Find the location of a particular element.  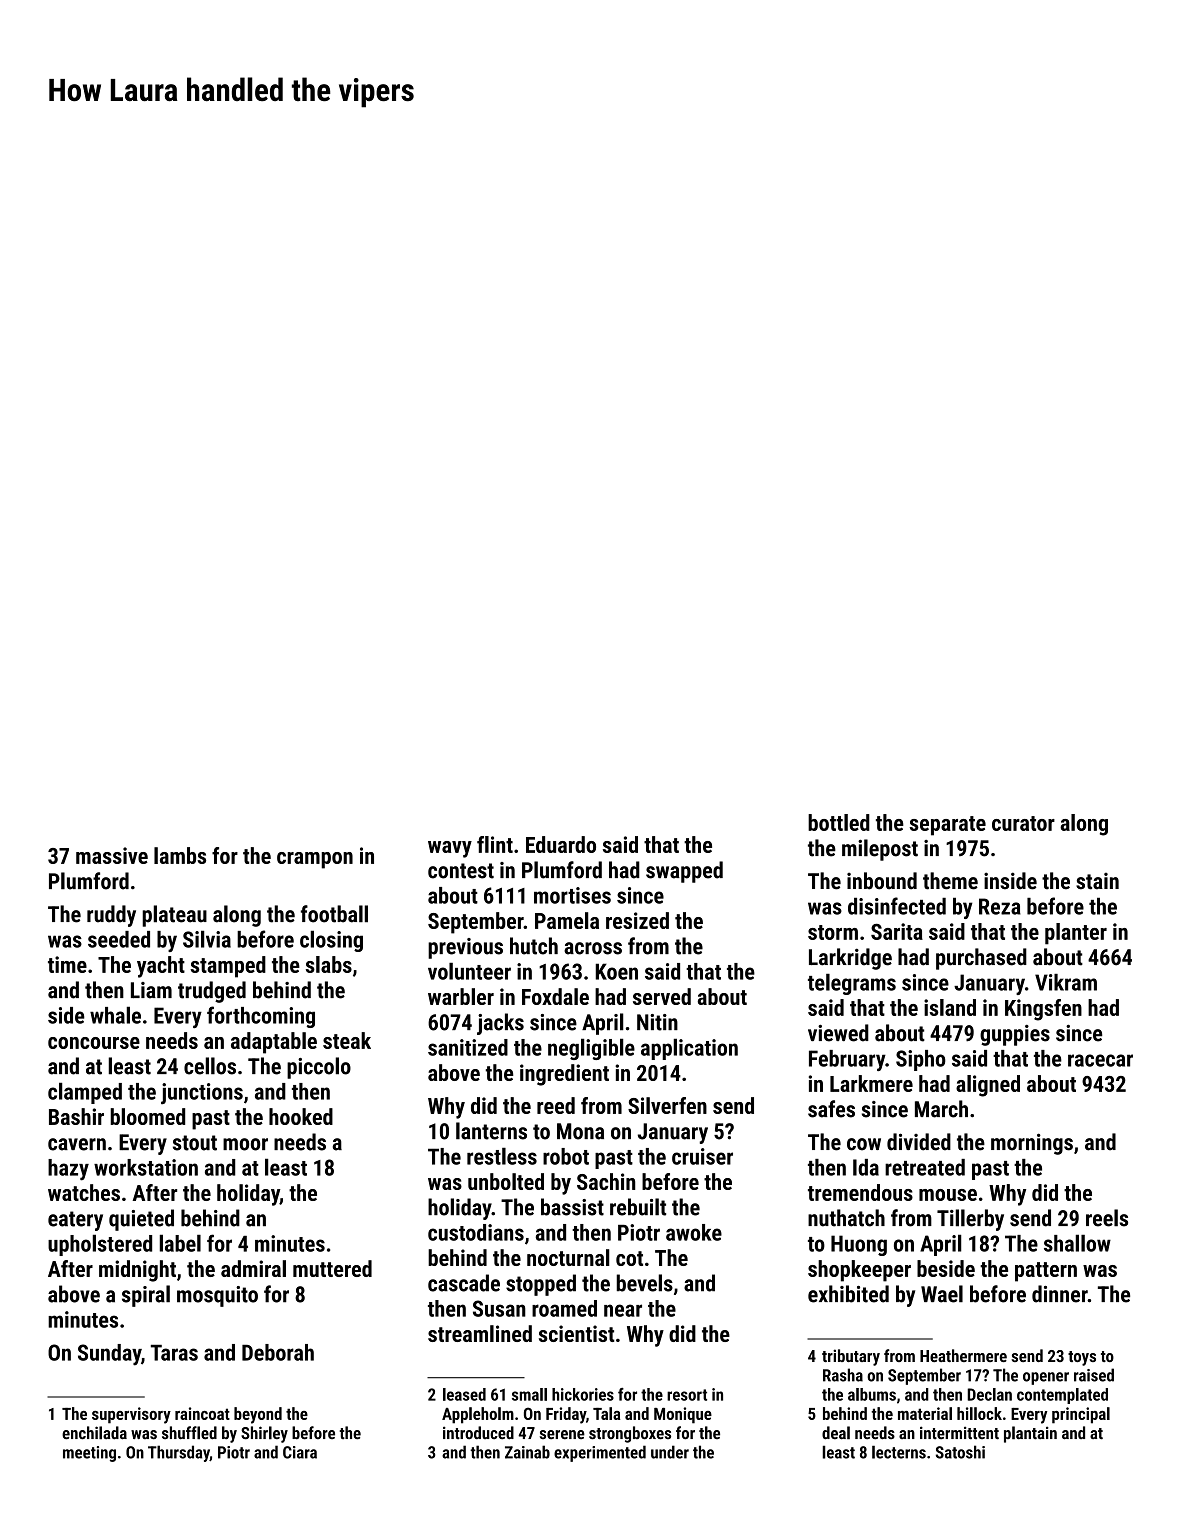

Sunday is located at coordinates (109, 1355).
